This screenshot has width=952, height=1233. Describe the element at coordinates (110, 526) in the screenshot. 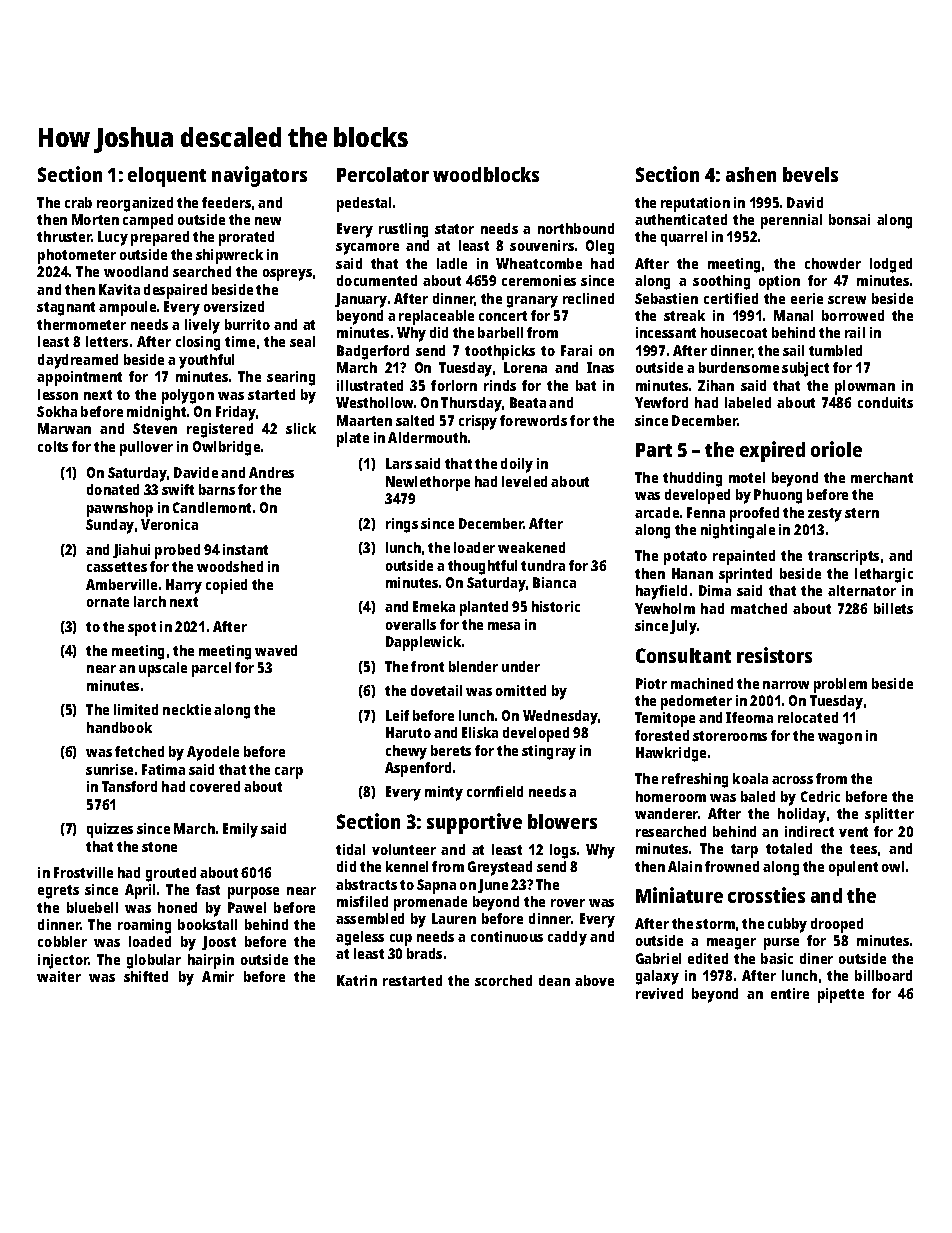

I see `Sunday` at that location.
